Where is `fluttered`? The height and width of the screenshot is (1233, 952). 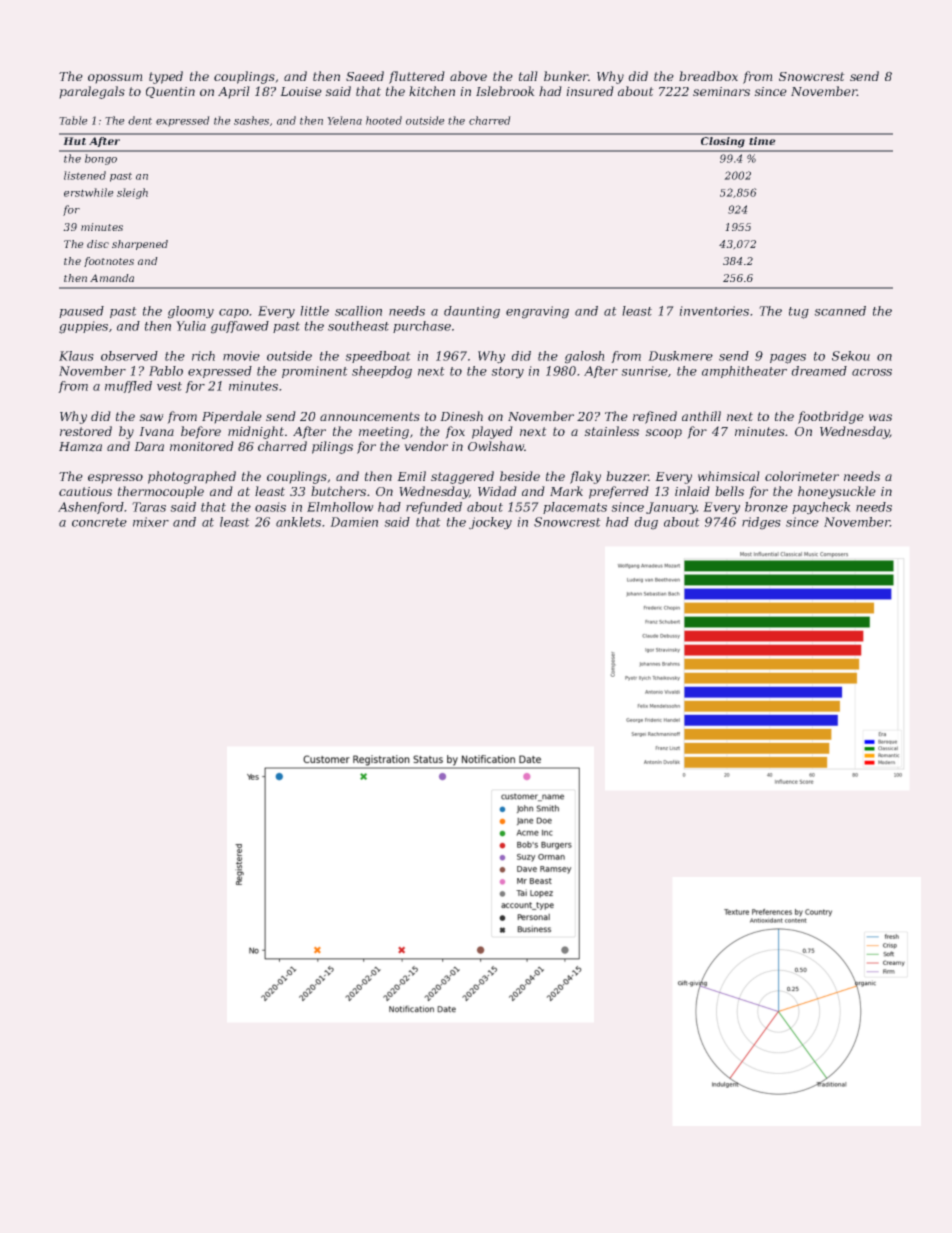 fluttered is located at coordinates (416, 77).
